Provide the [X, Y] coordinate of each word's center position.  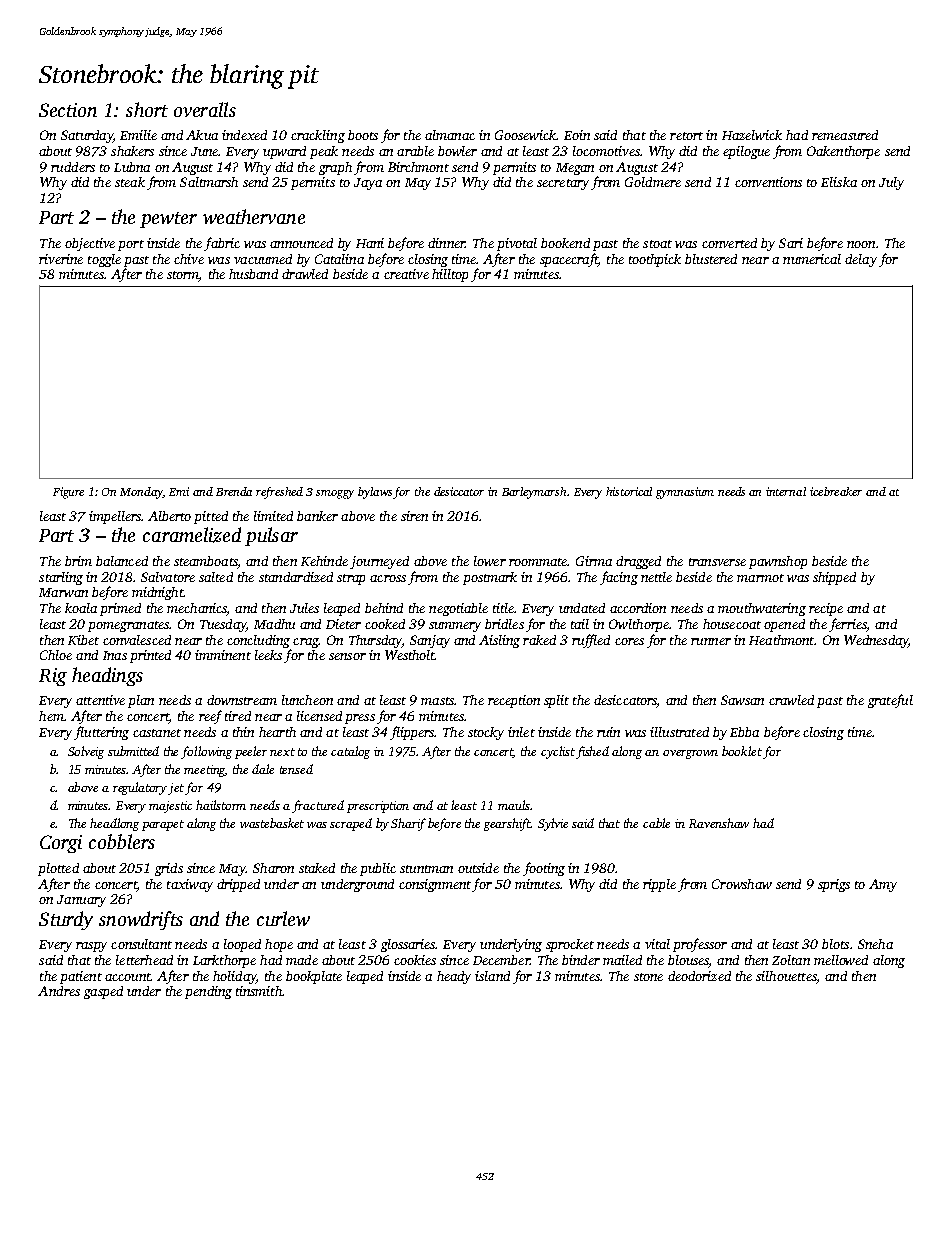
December [501, 960]
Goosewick [525, 135]
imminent [223, 655]
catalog [350, 752]
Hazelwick [752, 135]
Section [68, 110]
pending [208, 992]
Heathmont [781, 640]
